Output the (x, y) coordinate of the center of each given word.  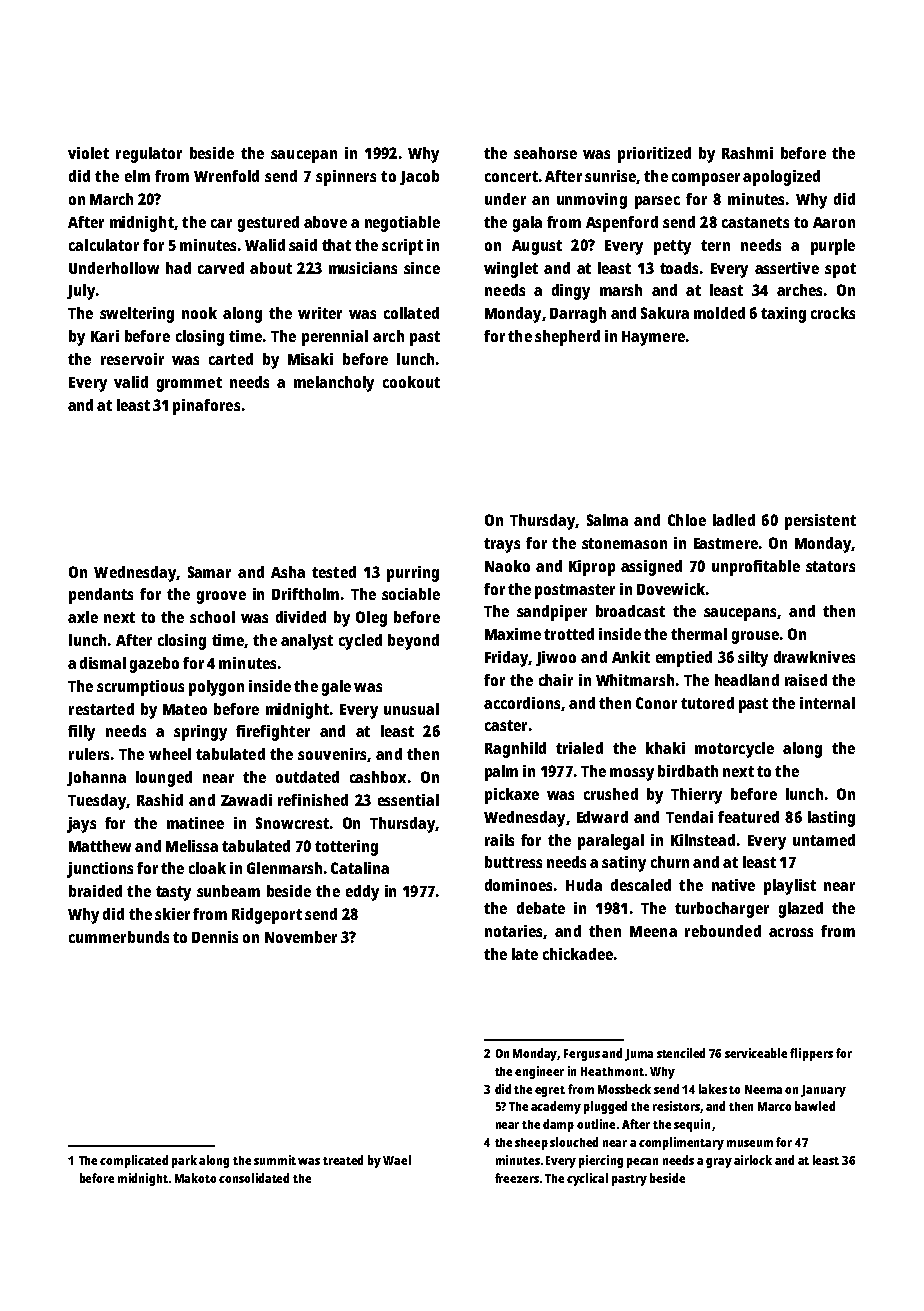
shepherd (567, 338)
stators (830, 566)
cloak (207, 868)
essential (408, 800)
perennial (335, 338)
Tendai (689, 817)
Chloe (687, 520)
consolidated (254, 1178)
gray (719, 1163)
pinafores (206, 407)
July (81, 292)
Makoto (195, 1178)
